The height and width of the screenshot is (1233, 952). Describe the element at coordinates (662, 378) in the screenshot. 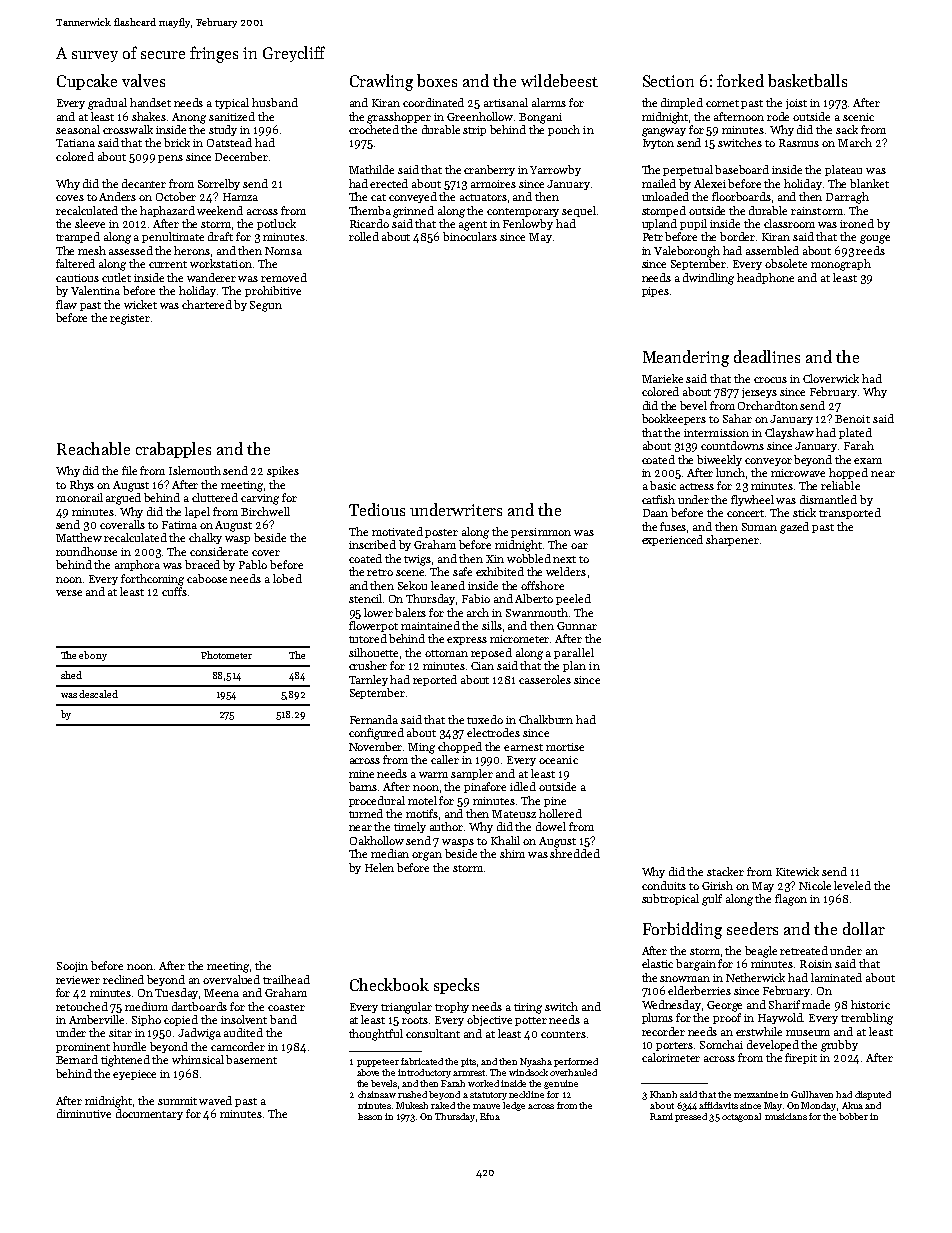

I see `Marieke` at that location.
